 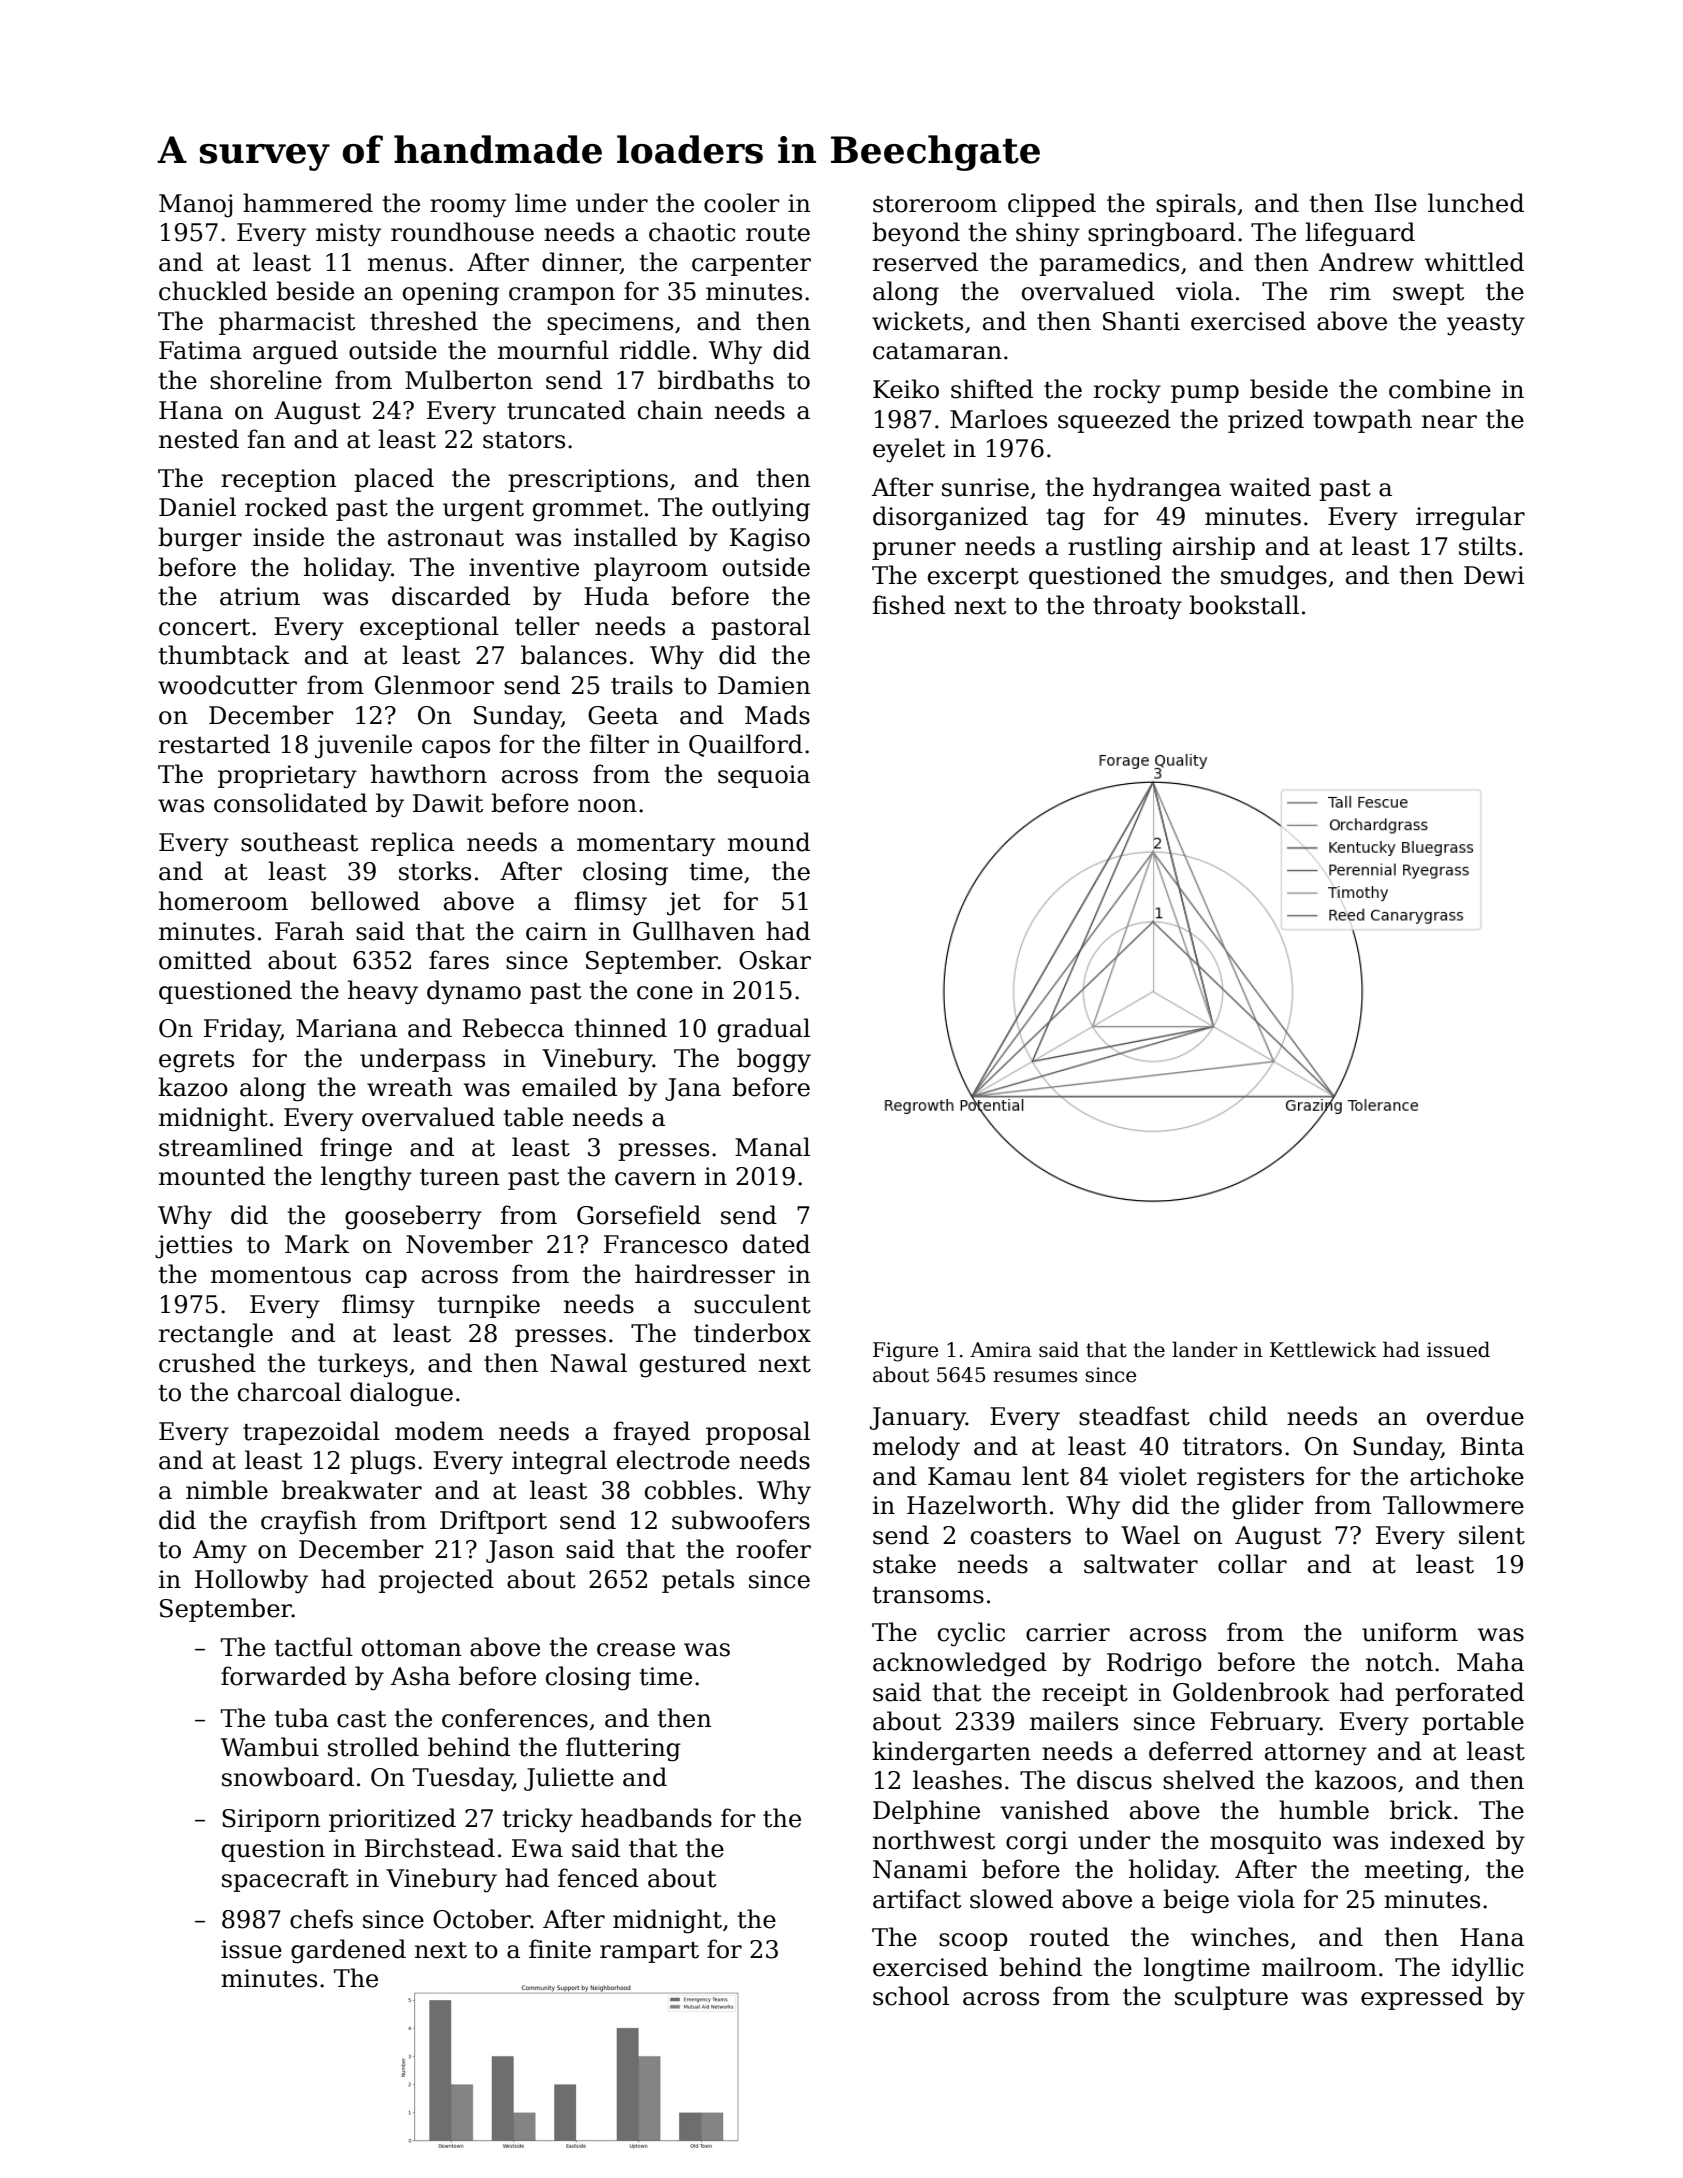 What do you see at coordinates (1196, 205) in the image?
I see `spirals` at bounding box center [1196, 205].
